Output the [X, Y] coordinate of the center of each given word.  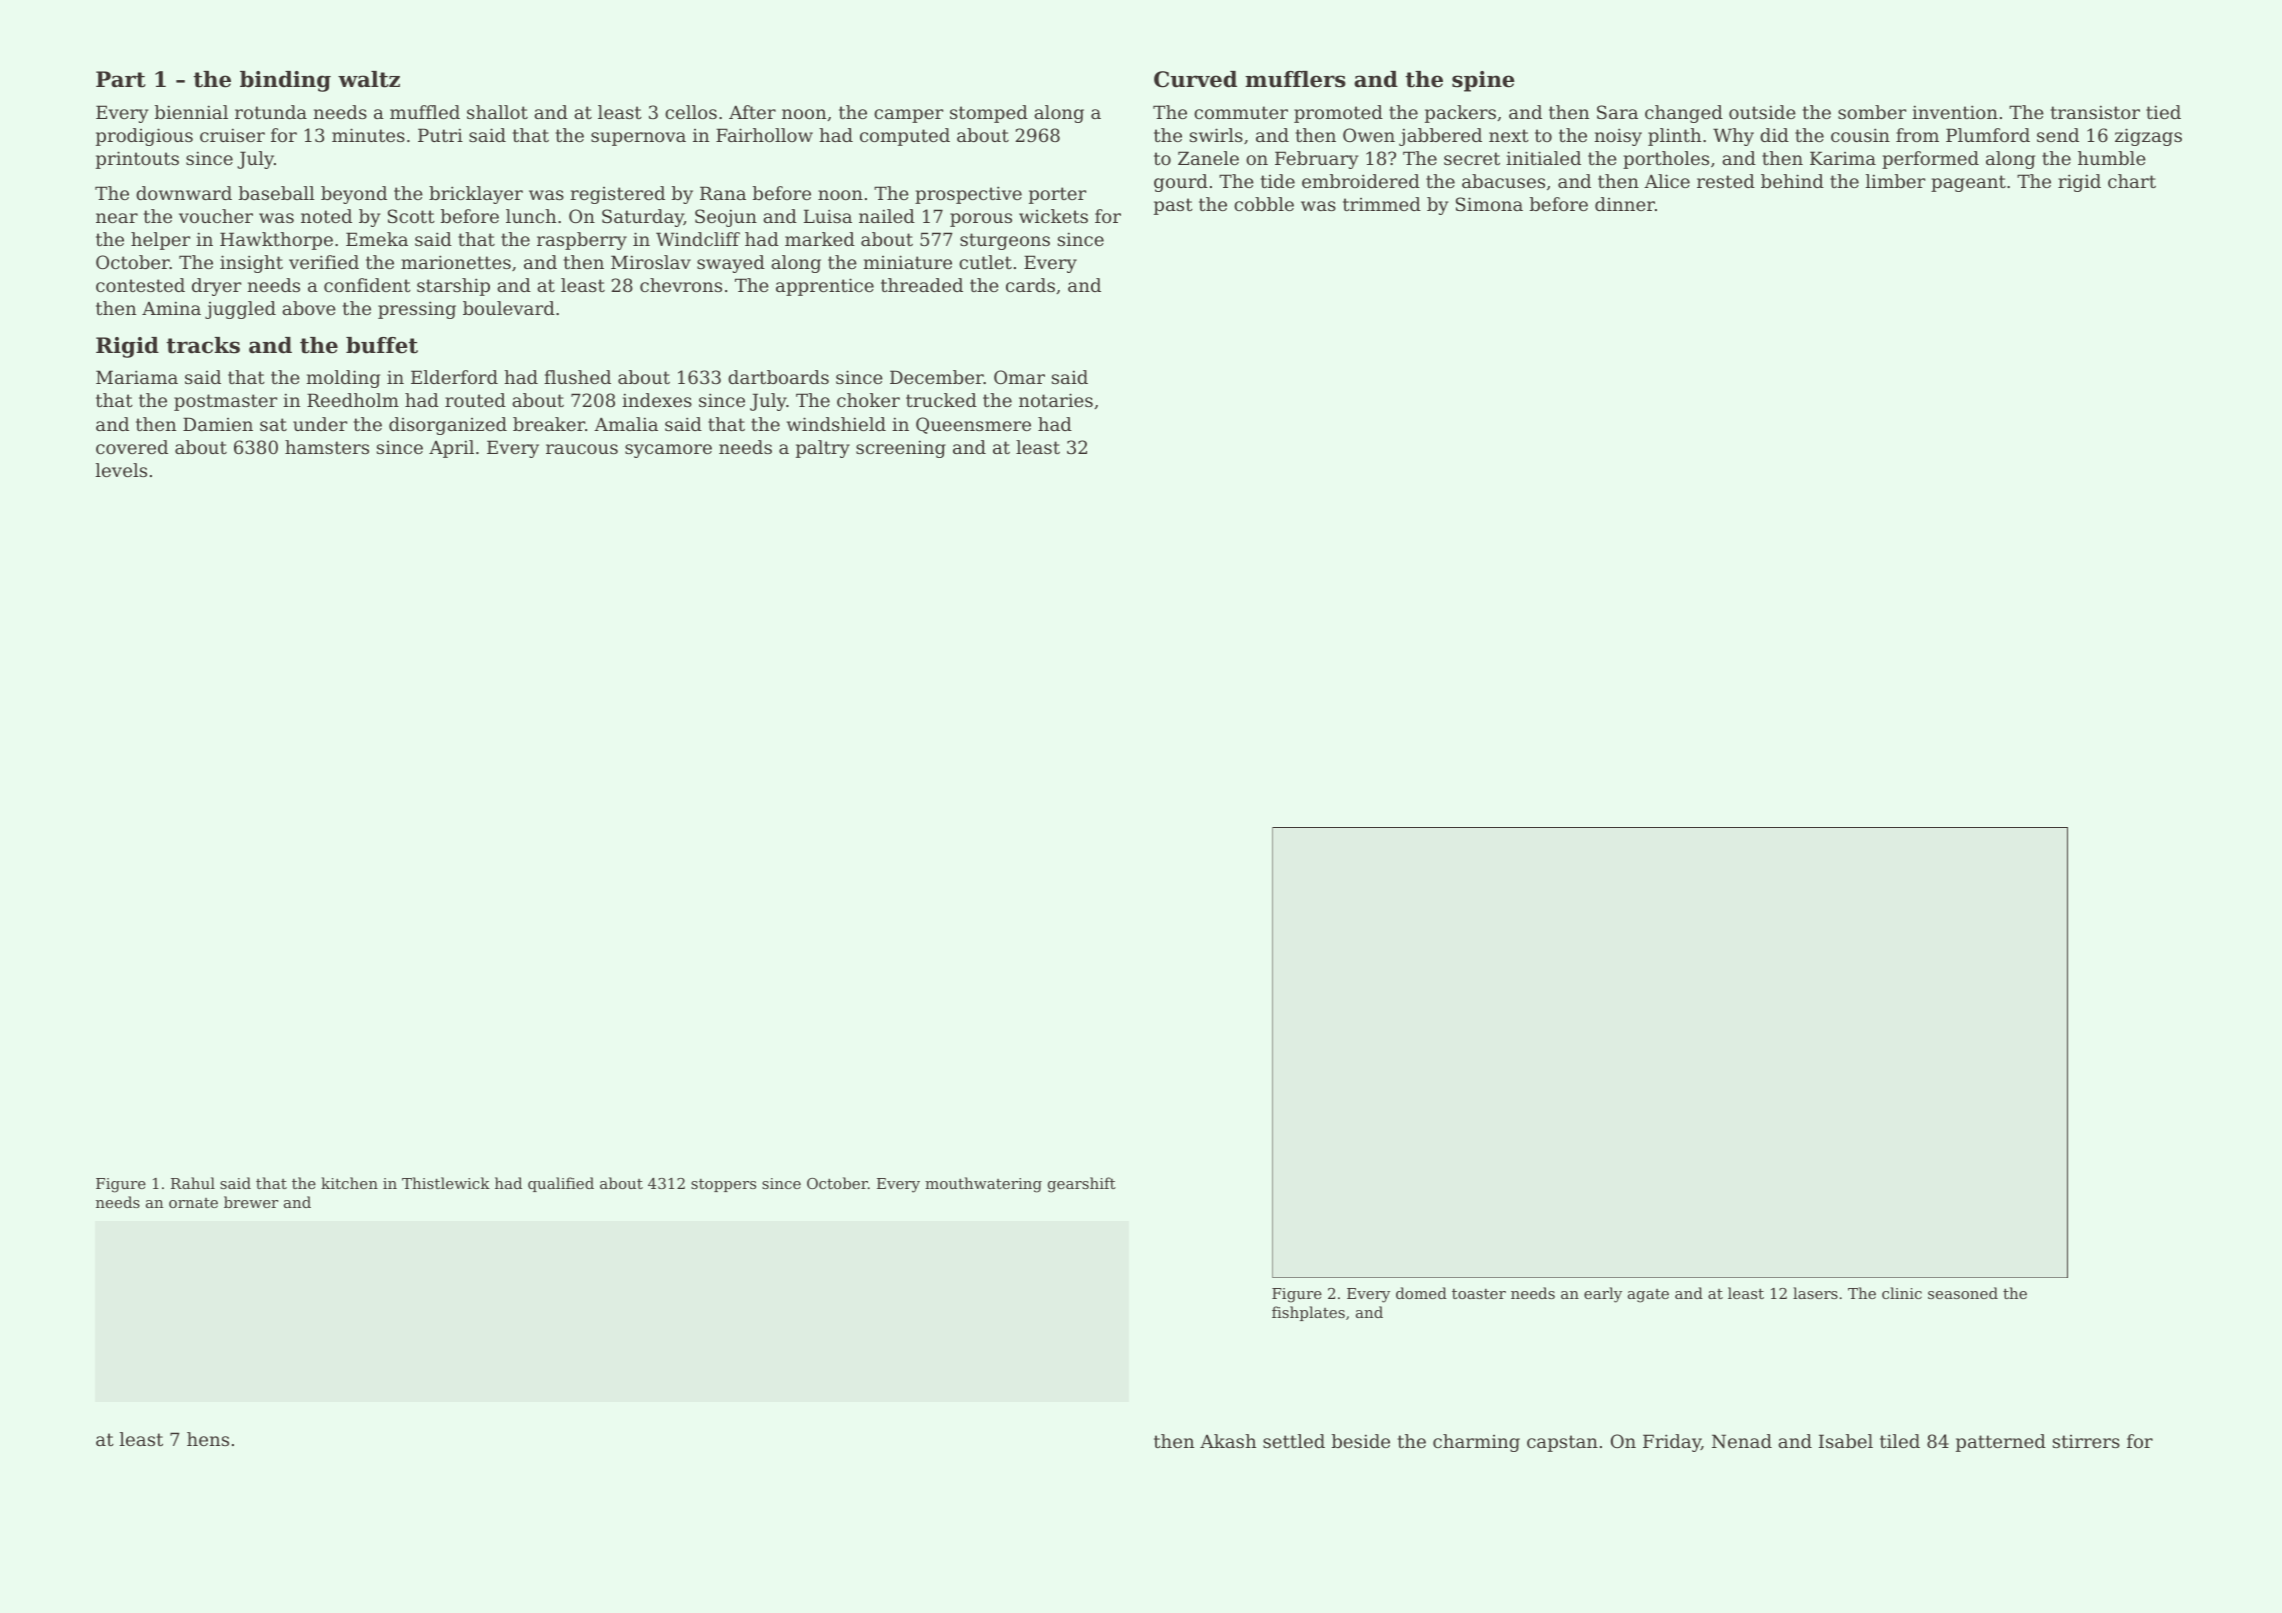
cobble [1264, 204]
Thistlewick [446, 1183]
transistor [2095, 112]
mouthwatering [983, 1185]
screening [901, 449]
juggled [240, 310]
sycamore [668, 451]
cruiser [232, 135]
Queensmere [973, 425]
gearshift [1082, 1185]
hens [208, 1439]
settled [1294, 1441]
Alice [1667, 181]
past [1173, 206]
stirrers [2086, 1441]
